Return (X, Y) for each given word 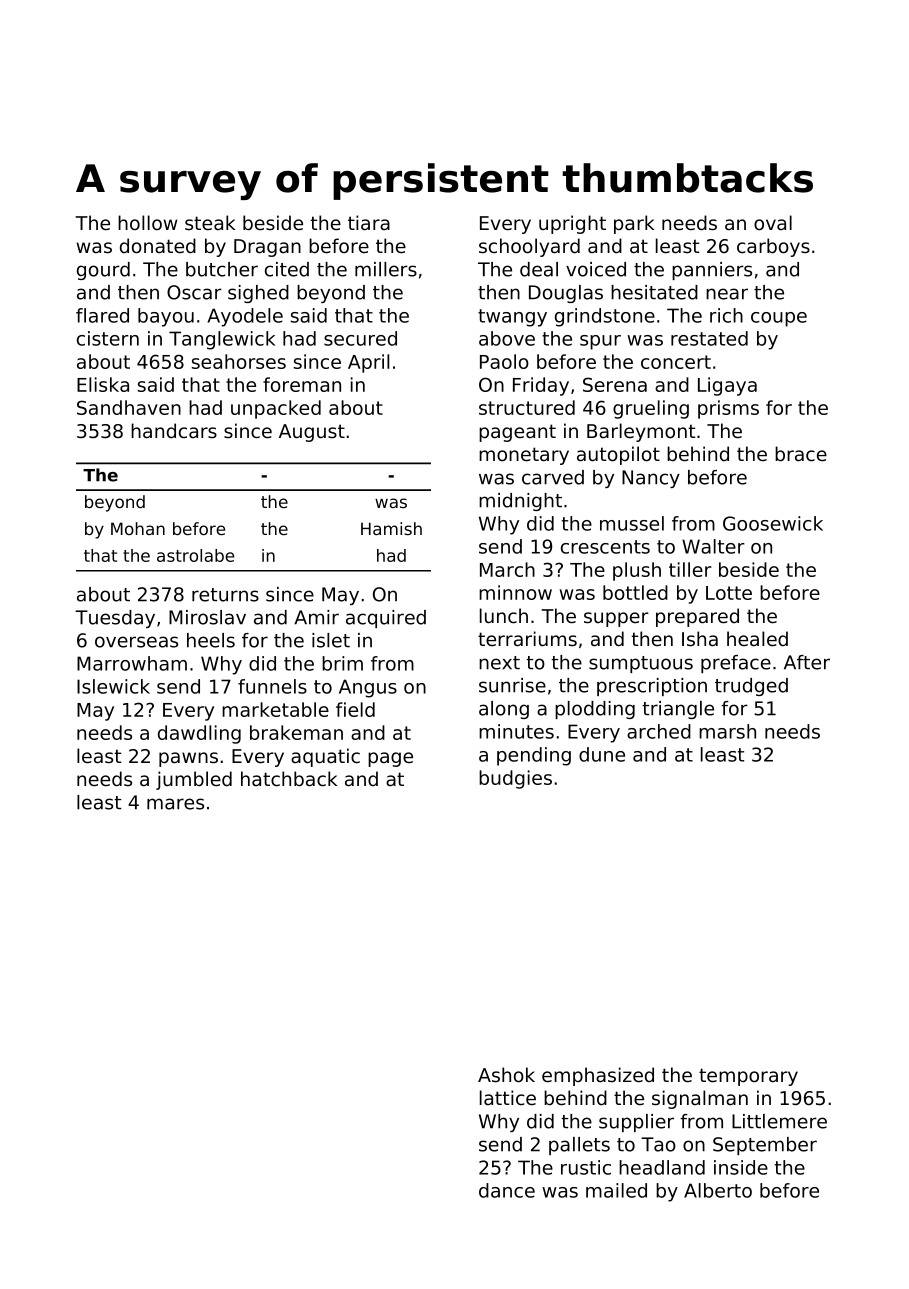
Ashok (506, 1075)
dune (602, 754)
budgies (515, 779)
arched (659, 731)
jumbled (194, 780)
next (499, 663)
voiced (596, 269)
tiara (369, 223)
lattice (508, 1098)
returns (225, 595)
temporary (748, 1077)
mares (175, 804)
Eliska (103, 384)
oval (773, 223)
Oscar (194, 292)
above (507, 338)
